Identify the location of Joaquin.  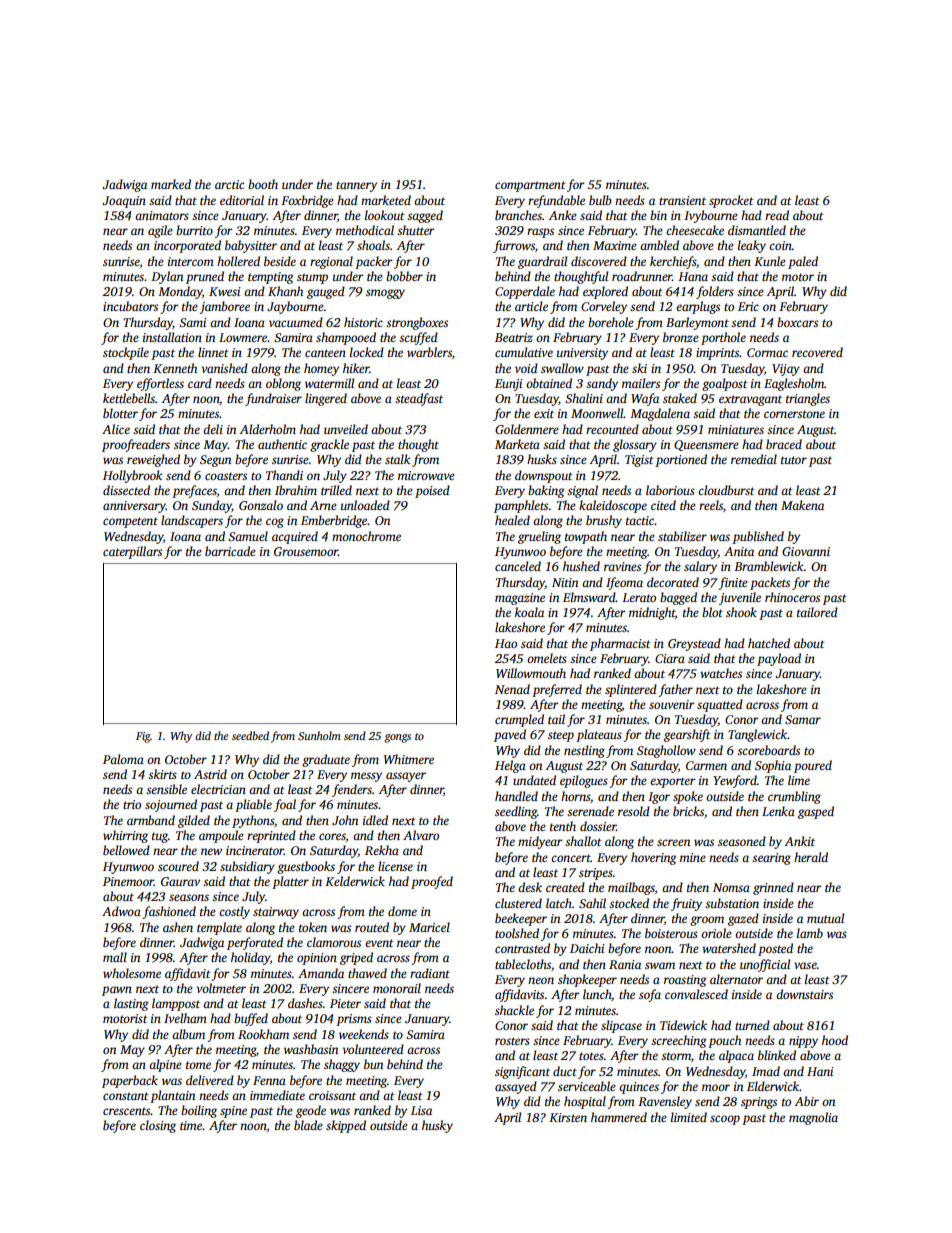
(124, 202).
